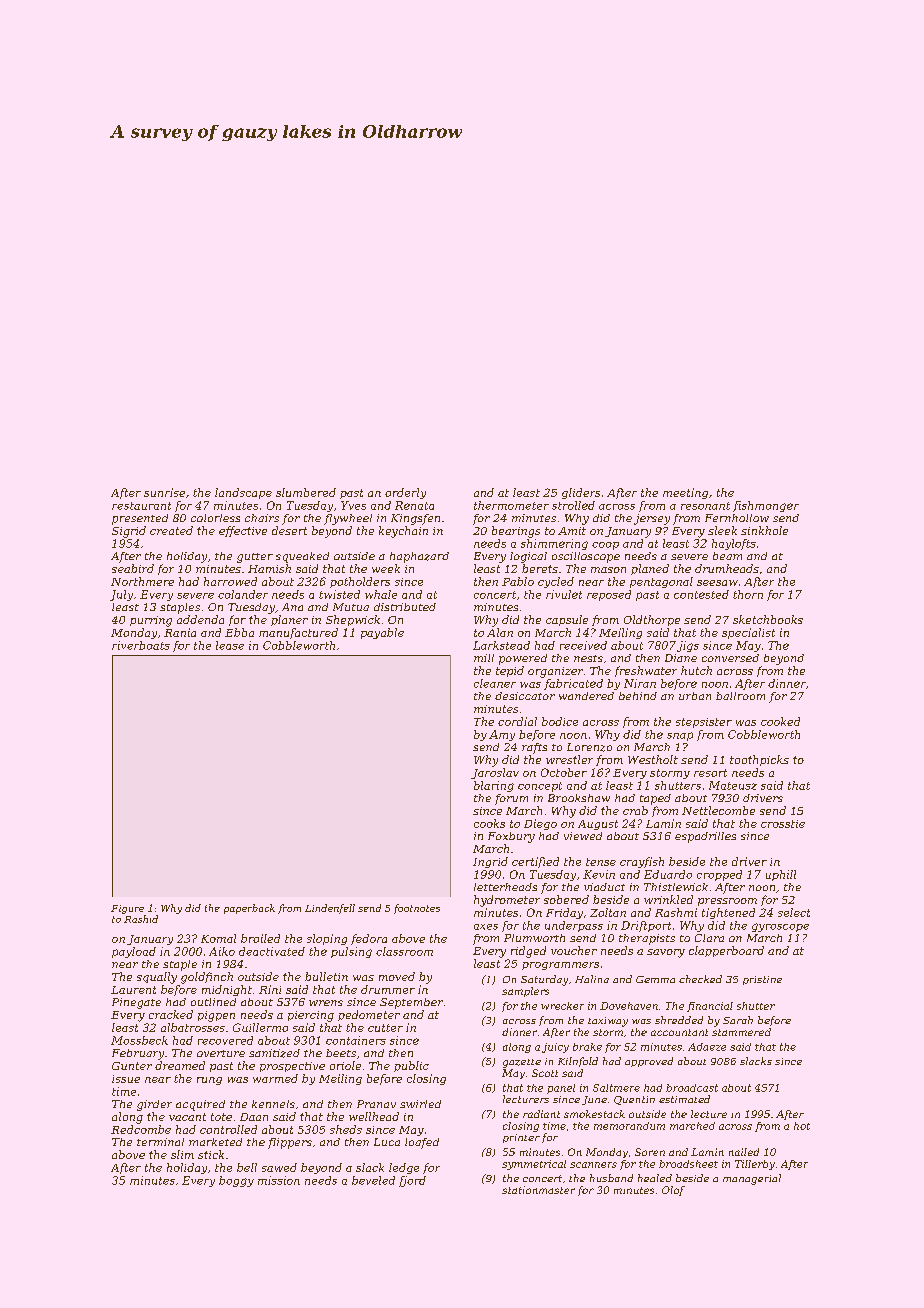 The image size is (924, 1308). Describe the element at coordinates (133, 568) in the page. I see `seabird` at that location.
